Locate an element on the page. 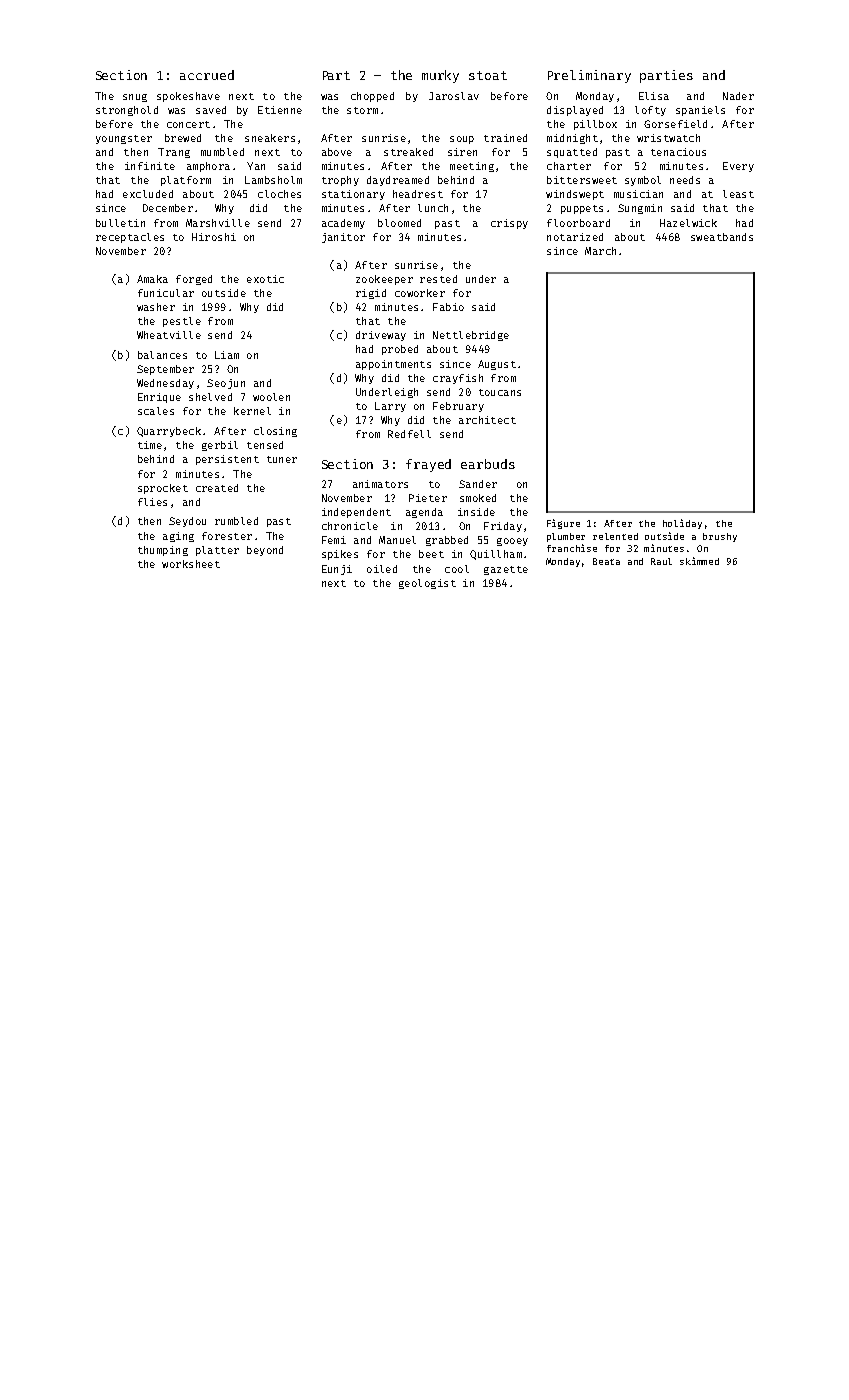 This image has width=849, height=1400. worksheet is located at coordinates (191, 564).
